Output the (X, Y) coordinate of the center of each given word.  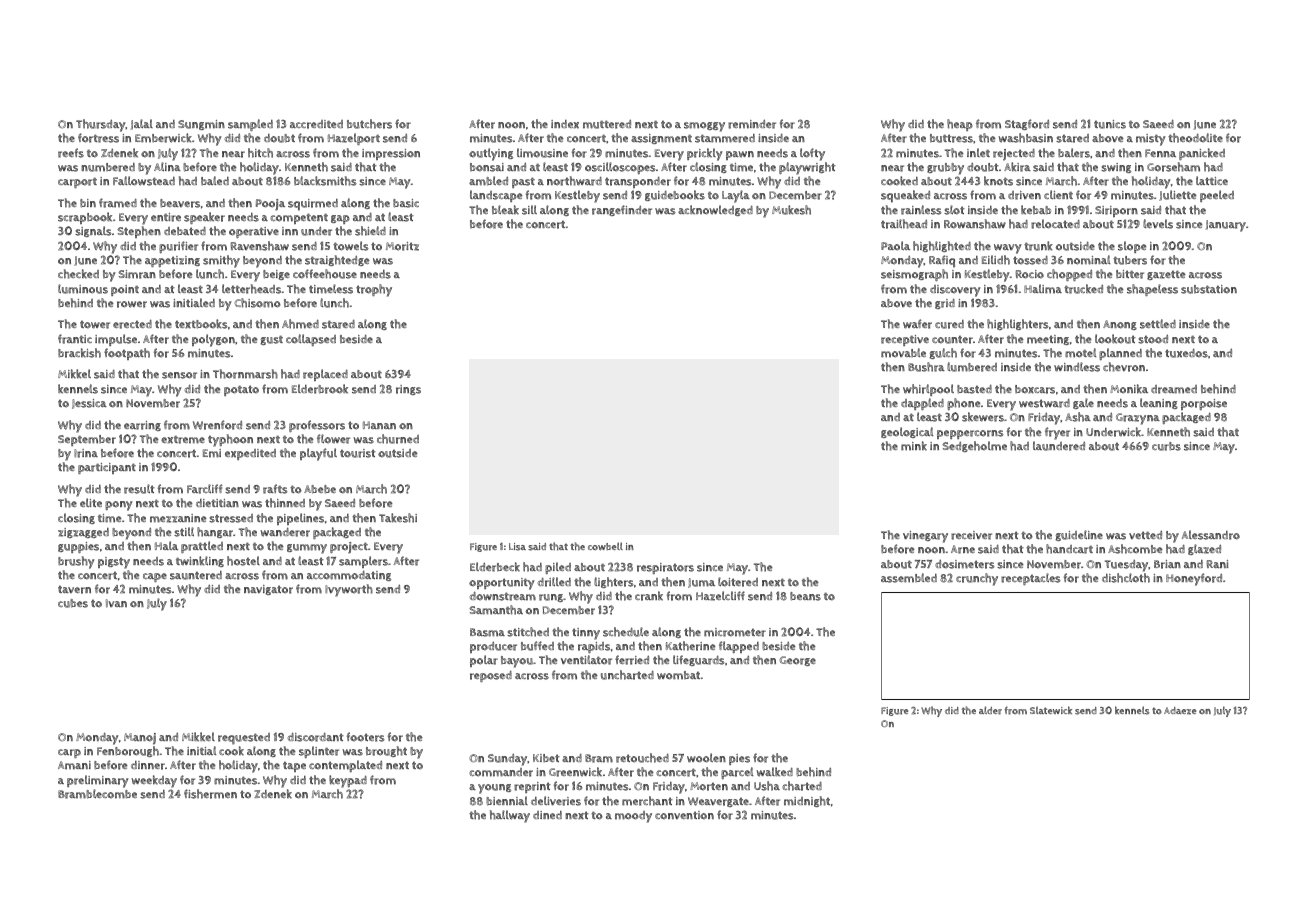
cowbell (605, 546)
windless (1077, 367)
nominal (1089, 260)
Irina (86, 453)
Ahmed (300, 324)
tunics (1110, 124)
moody (633, 817)
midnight (807, 801)
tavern (74, 589)
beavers (180, 203)
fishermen (210, 794)
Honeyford (1194, 579)
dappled (922, 404)
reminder (752, 124)
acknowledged (715, 210)
